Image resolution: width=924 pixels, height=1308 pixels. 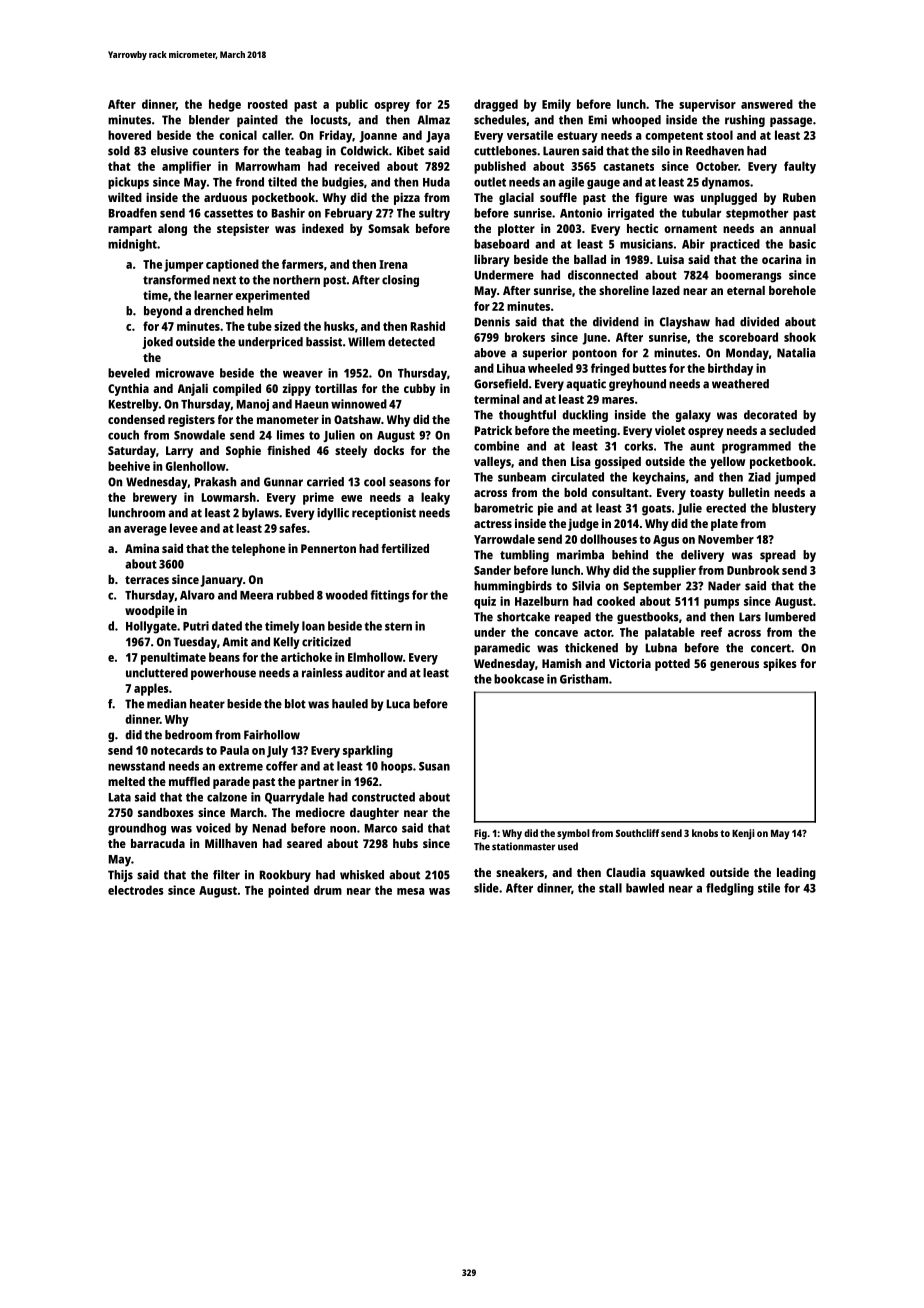 What do you see at coordinates (492, 322) in the screenshot?
I see `Dennis` at bounding box center [492, 322].
